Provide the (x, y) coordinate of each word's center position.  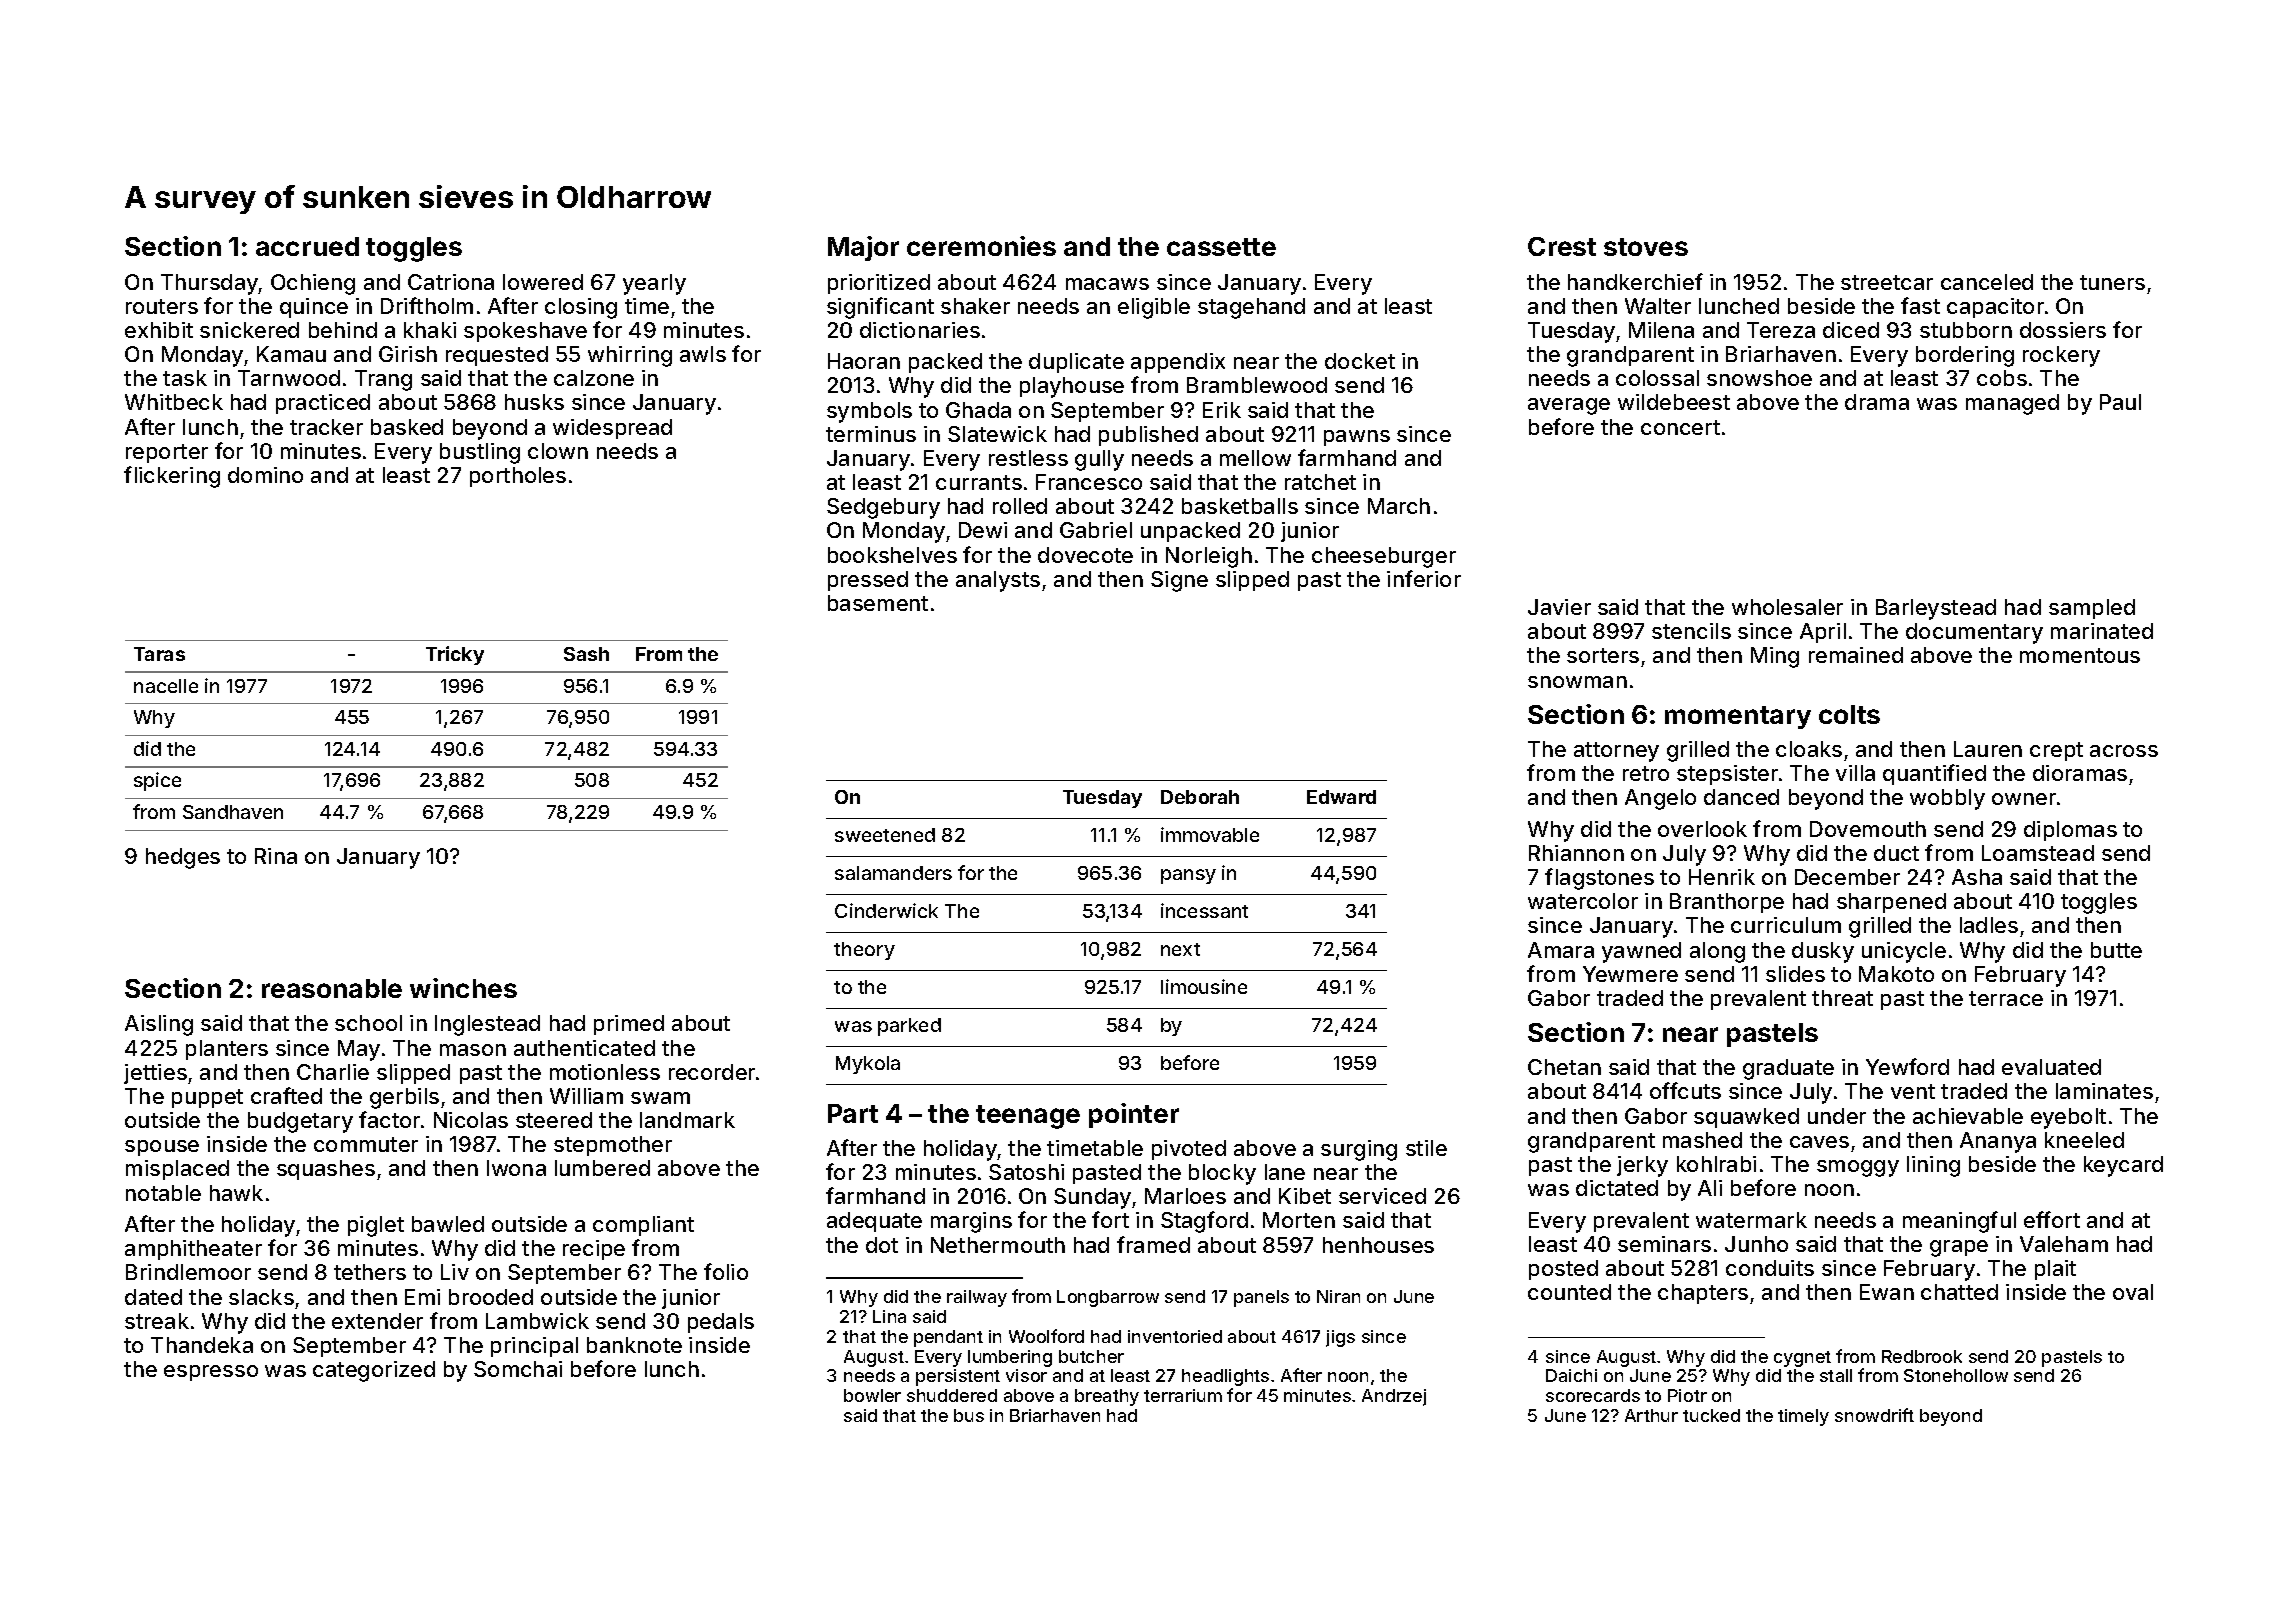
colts (1849, 714)
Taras (159, 654)
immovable (1210, 834)
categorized (374, 1371)
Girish (408, 354)
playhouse (1072, 387)
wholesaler (1787, 607)
